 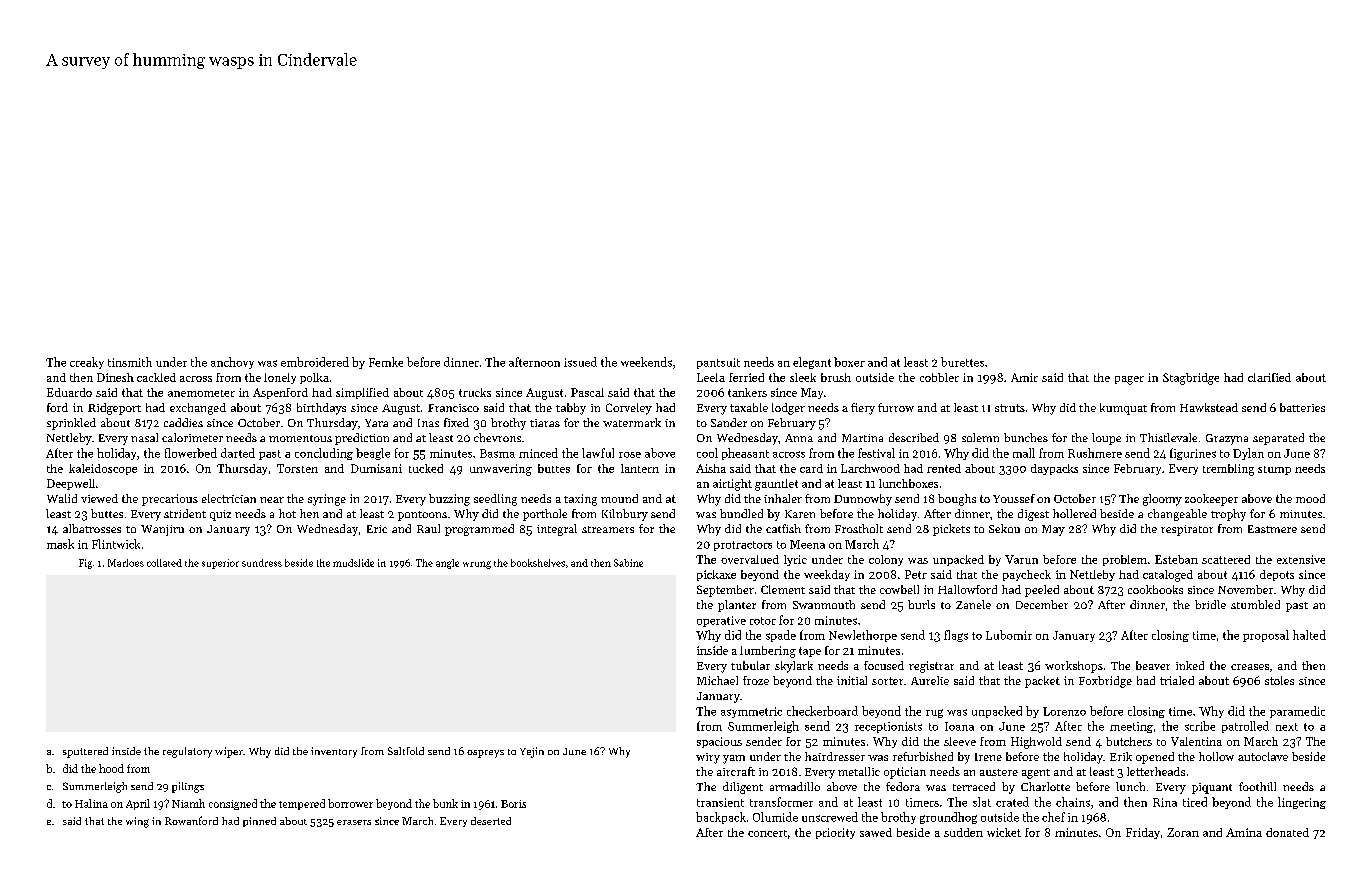 What do you see at coordinates (1279, 680) in the screenshot?
I see `stoles` at bounding box center [1279, 680].
